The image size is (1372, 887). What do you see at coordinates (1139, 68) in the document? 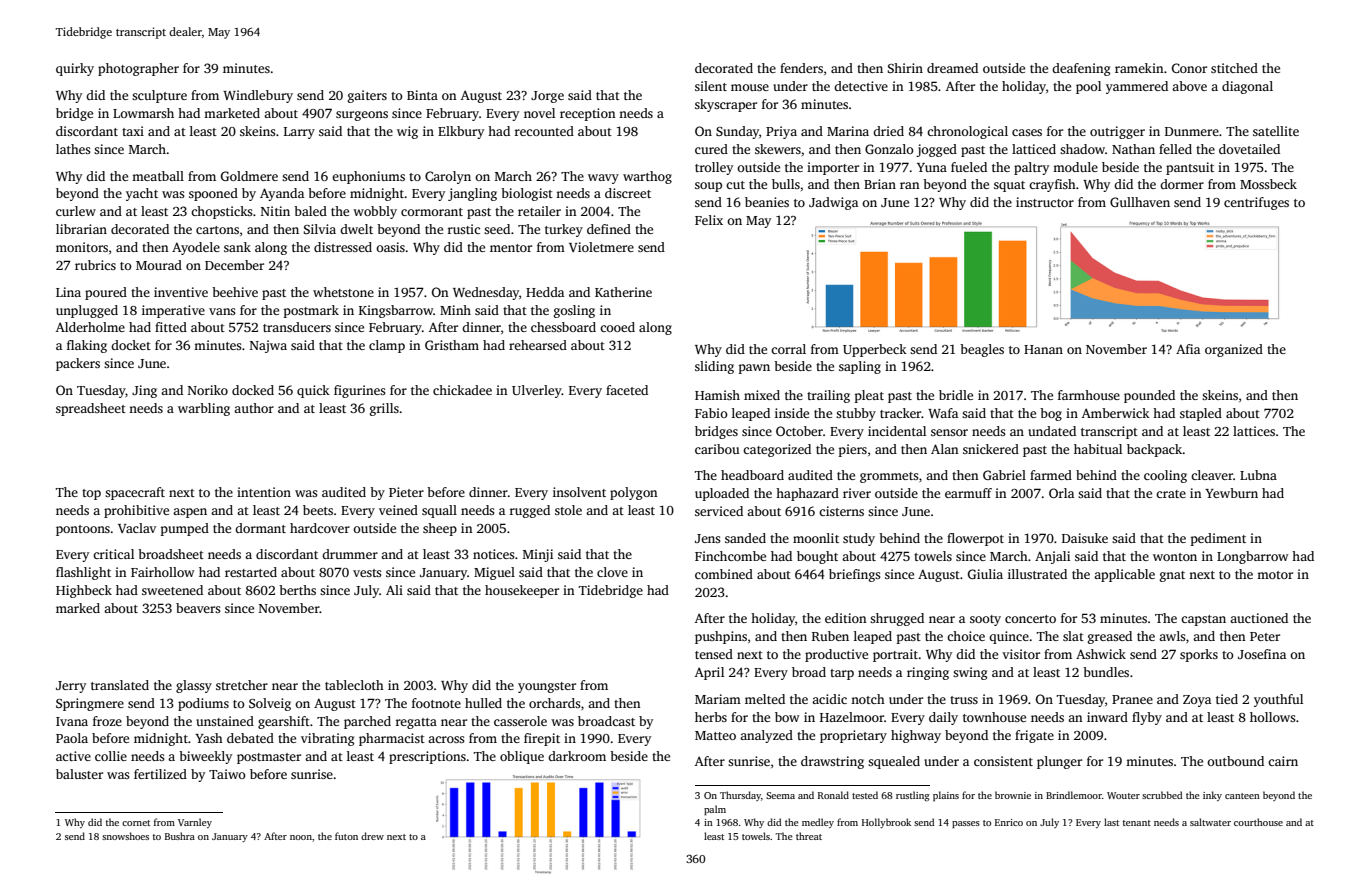
I see `ramekin` at bounding box center [1139, 68].
